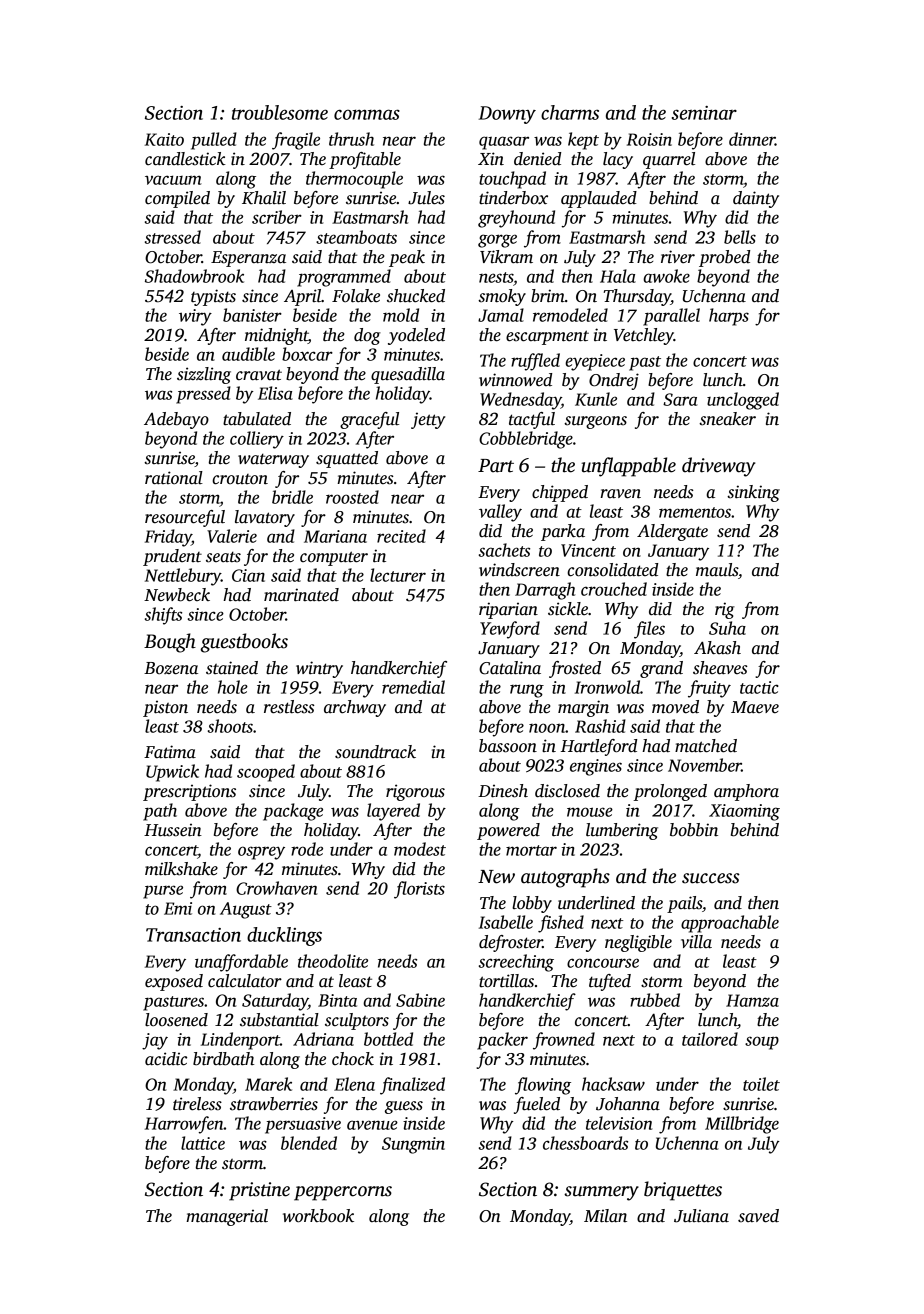 Image resolution: width=924 pixels, height=1314 pixels. I want to click on Ironwold, so click(607, 687).
